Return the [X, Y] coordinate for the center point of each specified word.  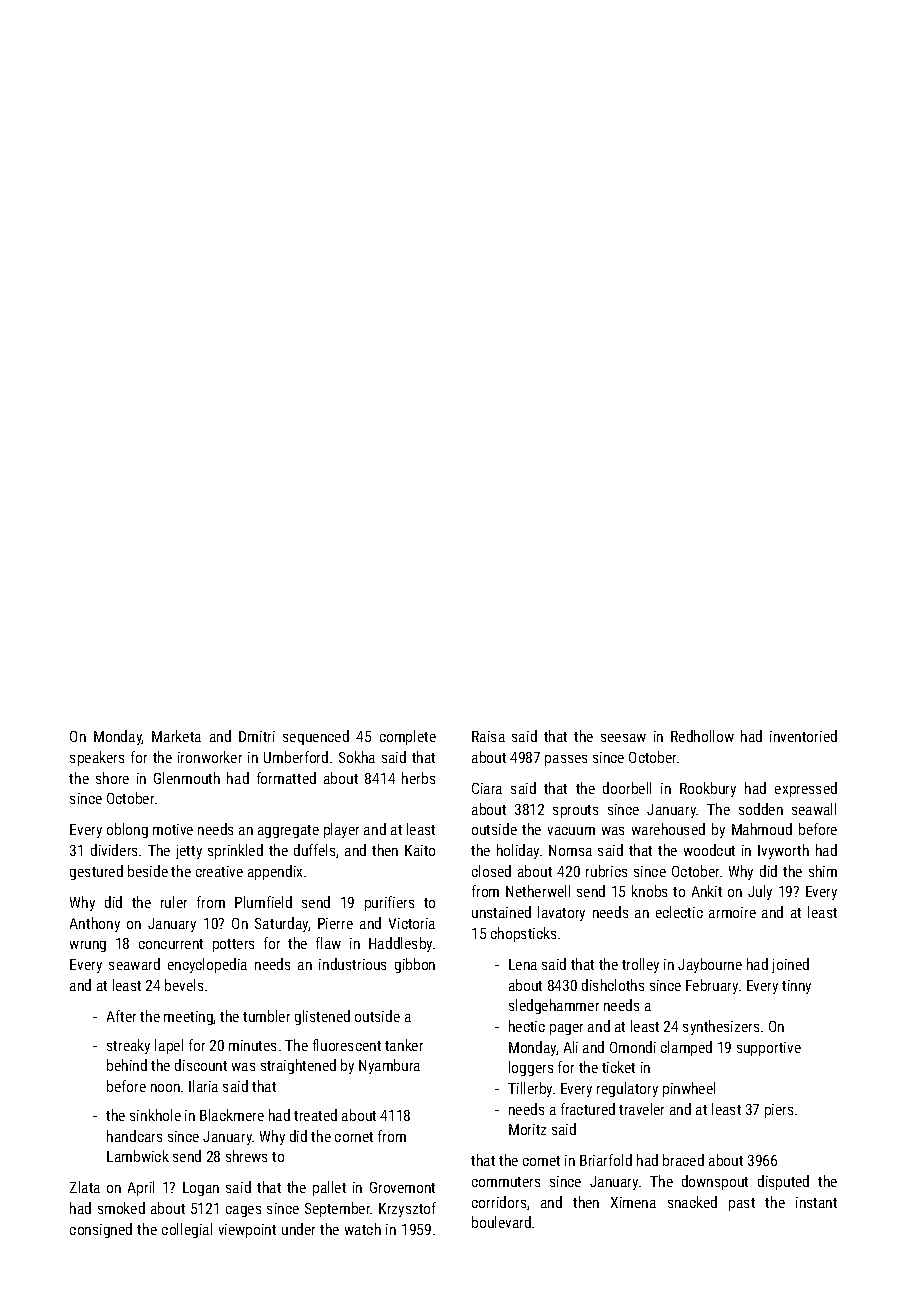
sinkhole [155, 1115]
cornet [354, 1137]
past [742, 1204]
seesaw [623, 738]
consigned [101, 1230]
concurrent [171, 944]
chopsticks [523, 934]
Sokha [357, 757]
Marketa [176, 736]
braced [683, 1160]
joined [790, 965]
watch [363, 1229]
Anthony [95, 924]
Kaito [420, 850]
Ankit [707, 891]
